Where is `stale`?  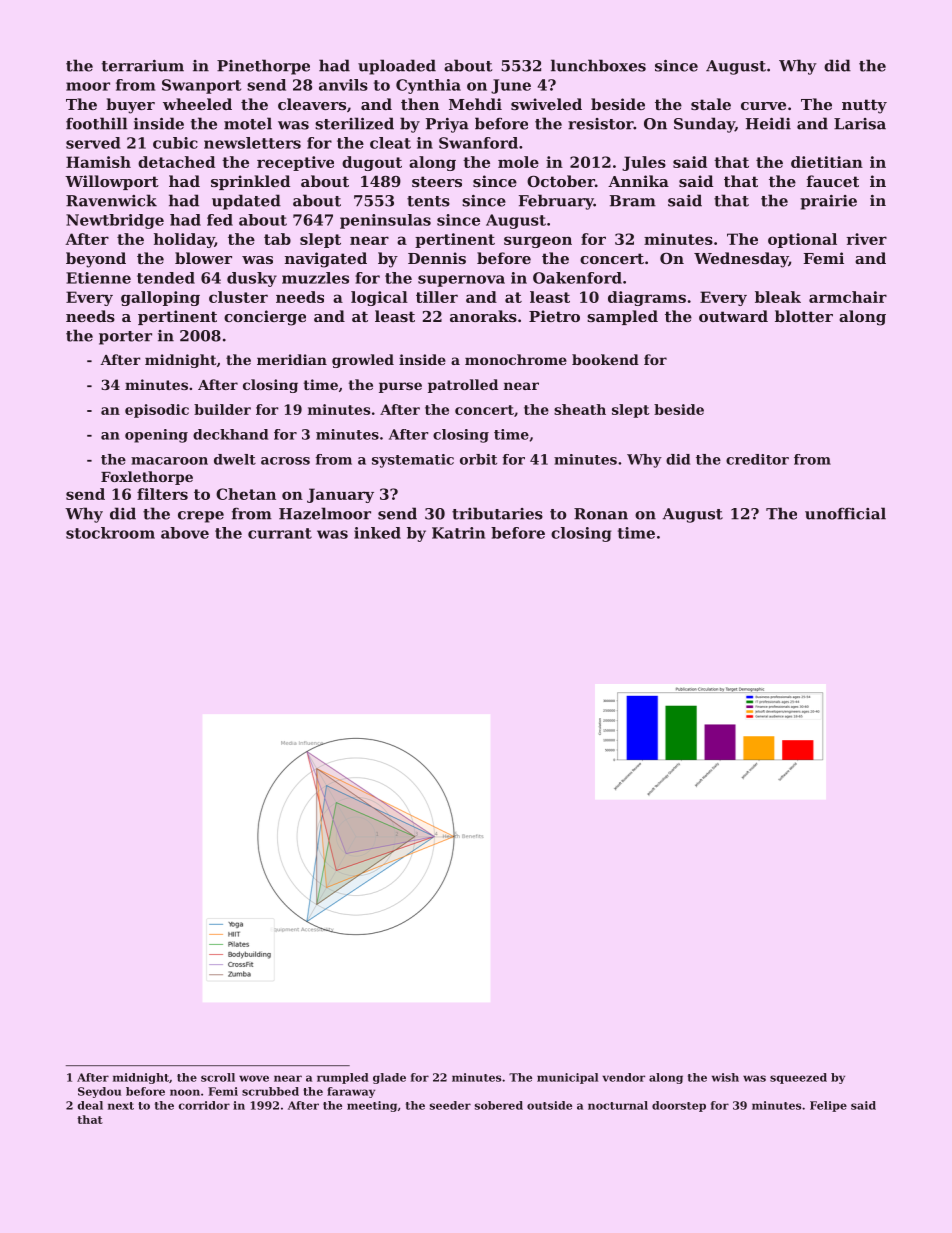
stale is located at coordinates (711, 104).
